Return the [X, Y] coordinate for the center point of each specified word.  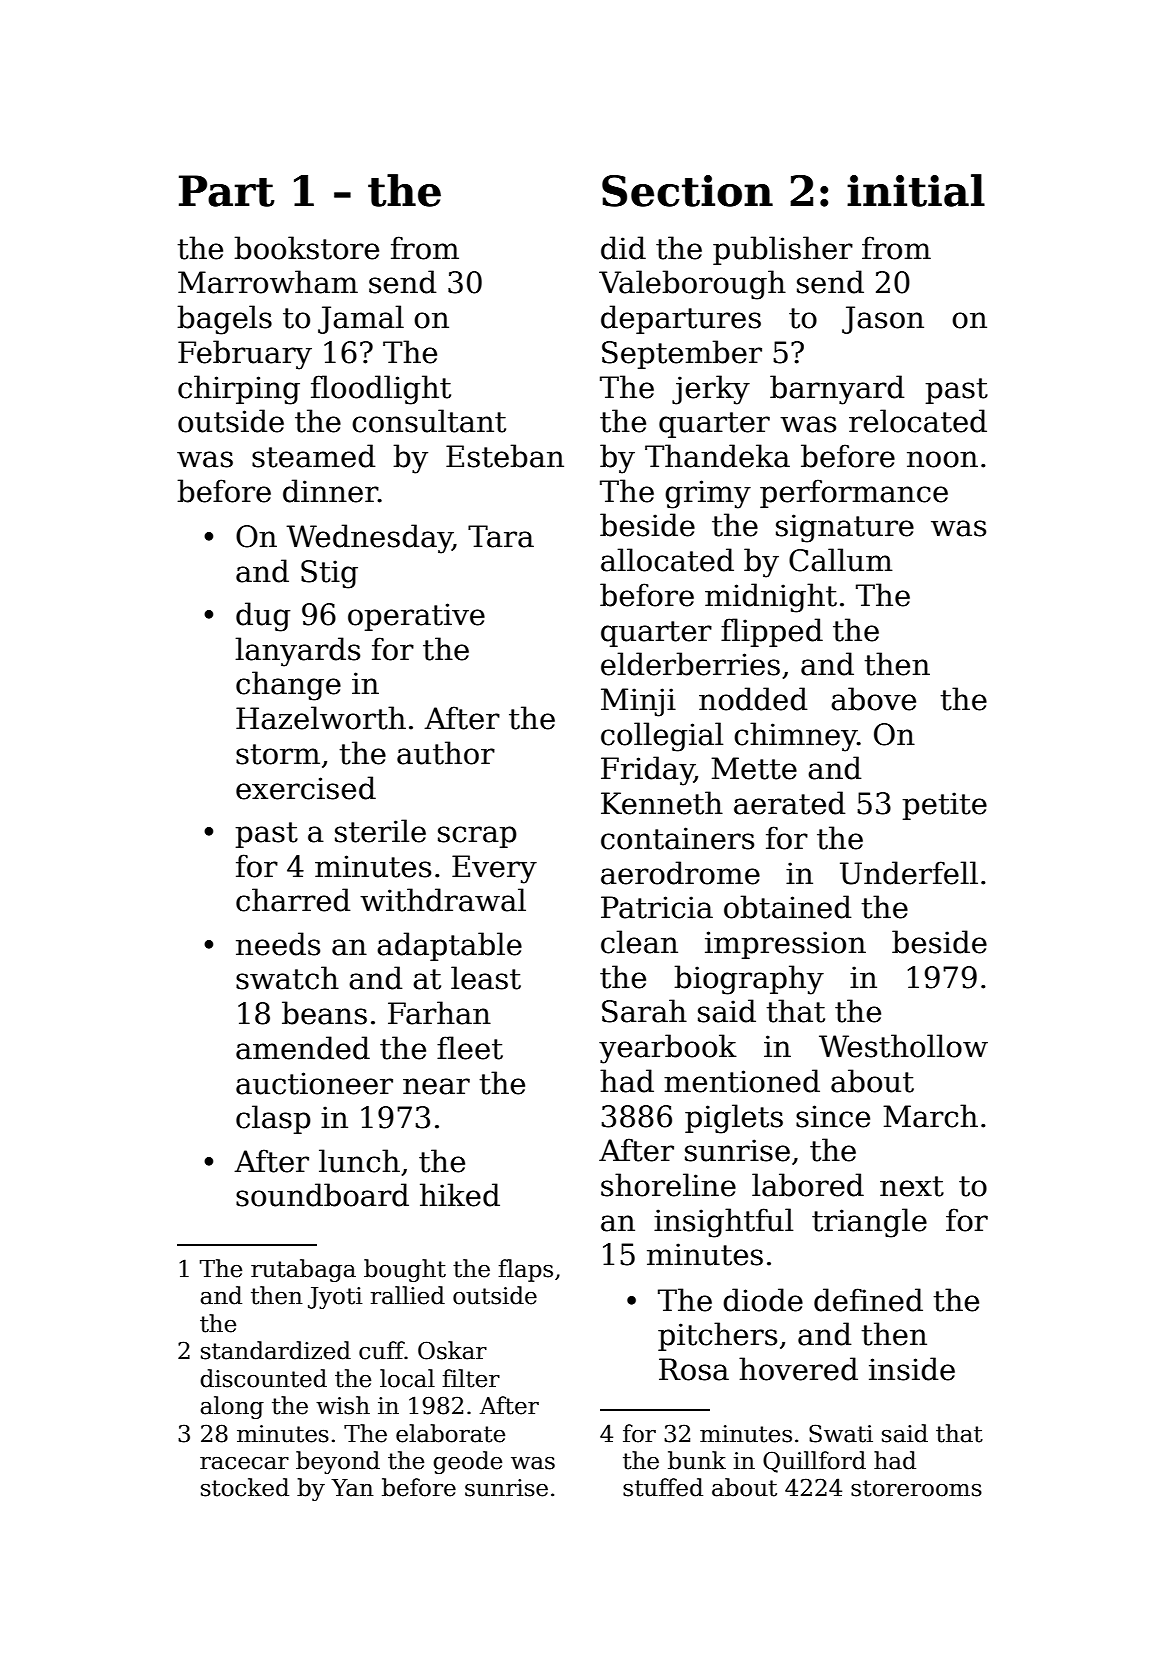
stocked [245, 1487]
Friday [647, 771]
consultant [429, 421]
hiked [460, 1195]
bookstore [306, 248]
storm [278, 754]
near [436, 1086]
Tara [501, 536]
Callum [841, 560]
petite [944, 806]
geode [467, 1462]
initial [916, 190]
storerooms [916, 1488]
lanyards [297, 652]
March [930, 1116]
